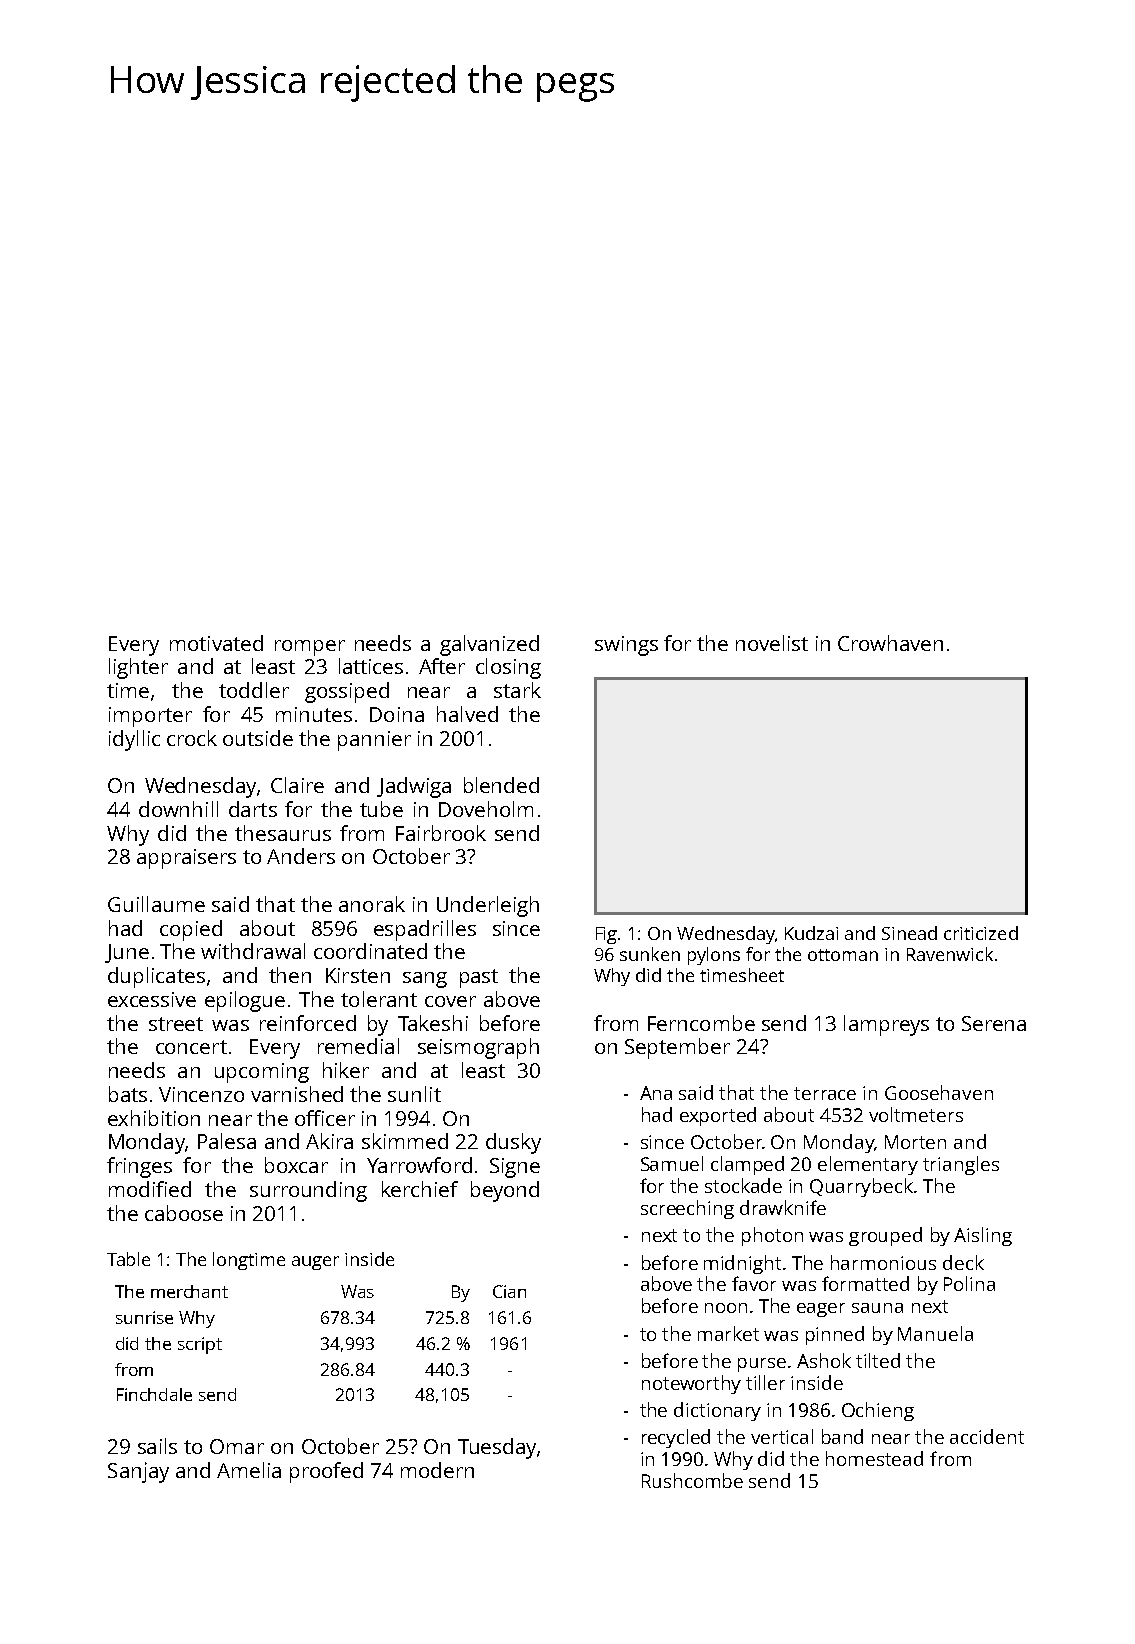 The image size is (1135, 1644). I want to click on Aisling, so click(983, 1236).
